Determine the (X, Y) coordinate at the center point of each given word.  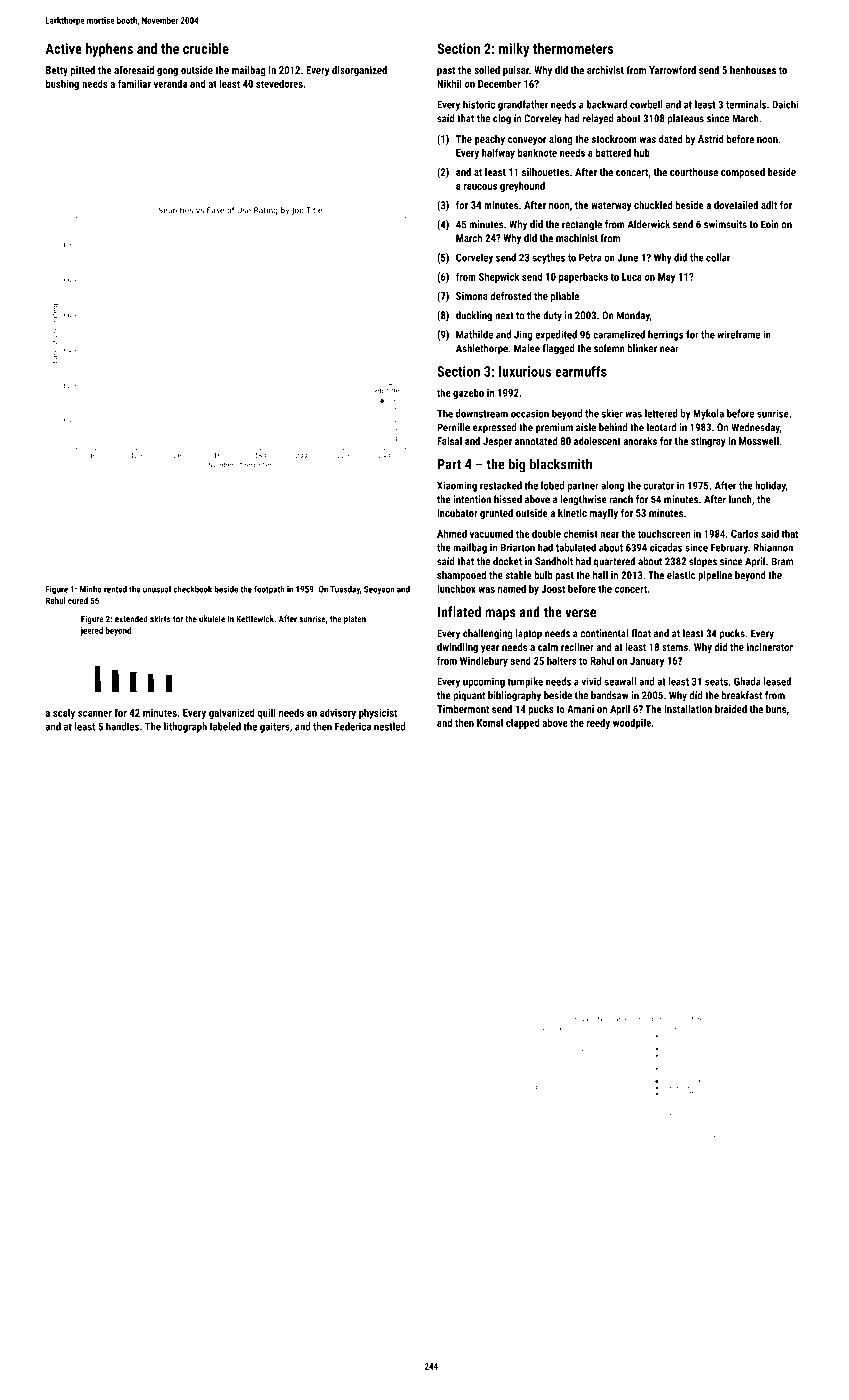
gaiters (275, 727)
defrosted (510, 296)
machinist (577, 238)
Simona (472, 296)
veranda (170, 83)
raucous (480, 187)
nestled (389, 726)
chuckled (653, 205)
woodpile (632, 723)
